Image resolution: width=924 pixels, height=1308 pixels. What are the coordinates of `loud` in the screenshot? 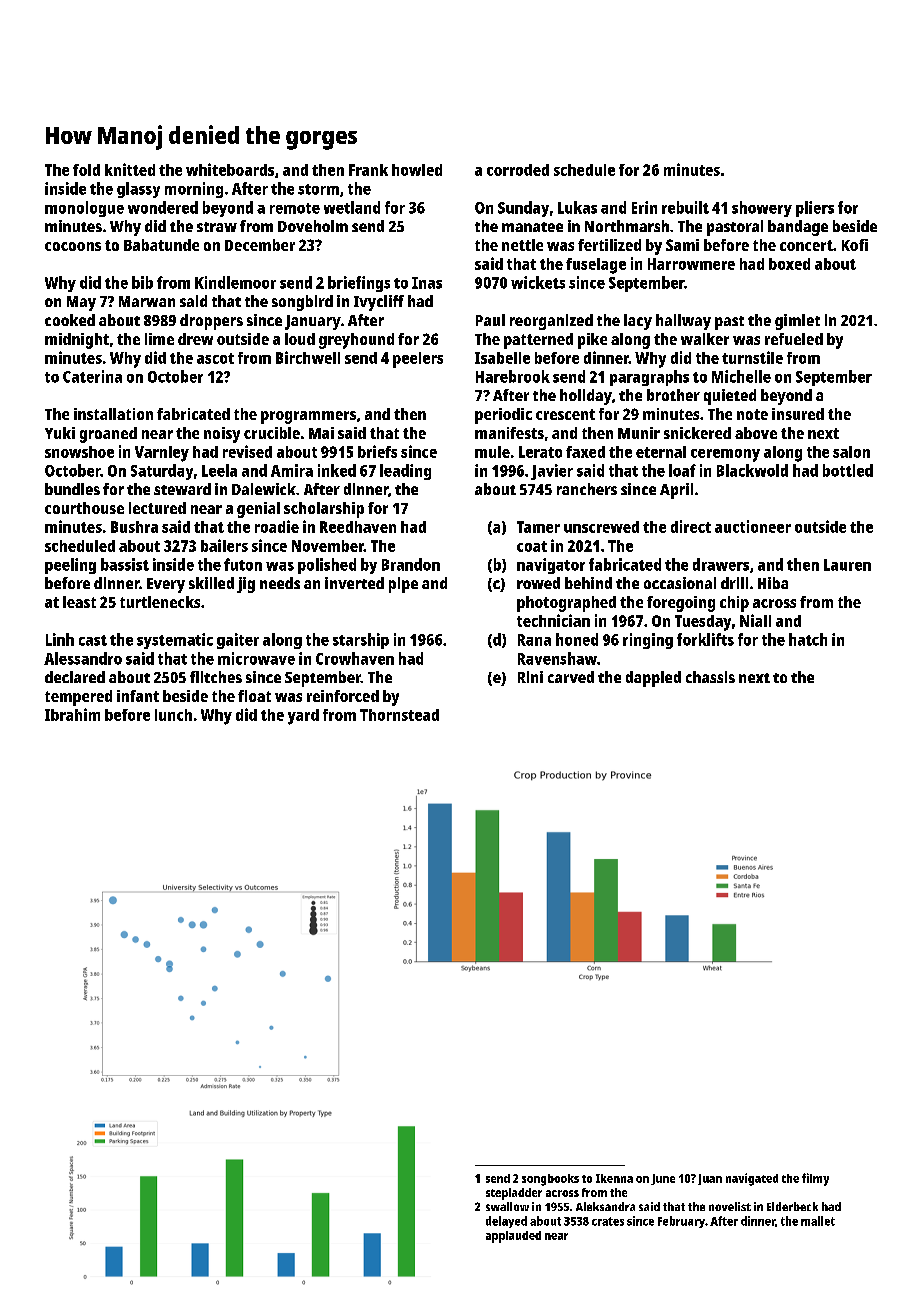 It's located at (300, 339).
